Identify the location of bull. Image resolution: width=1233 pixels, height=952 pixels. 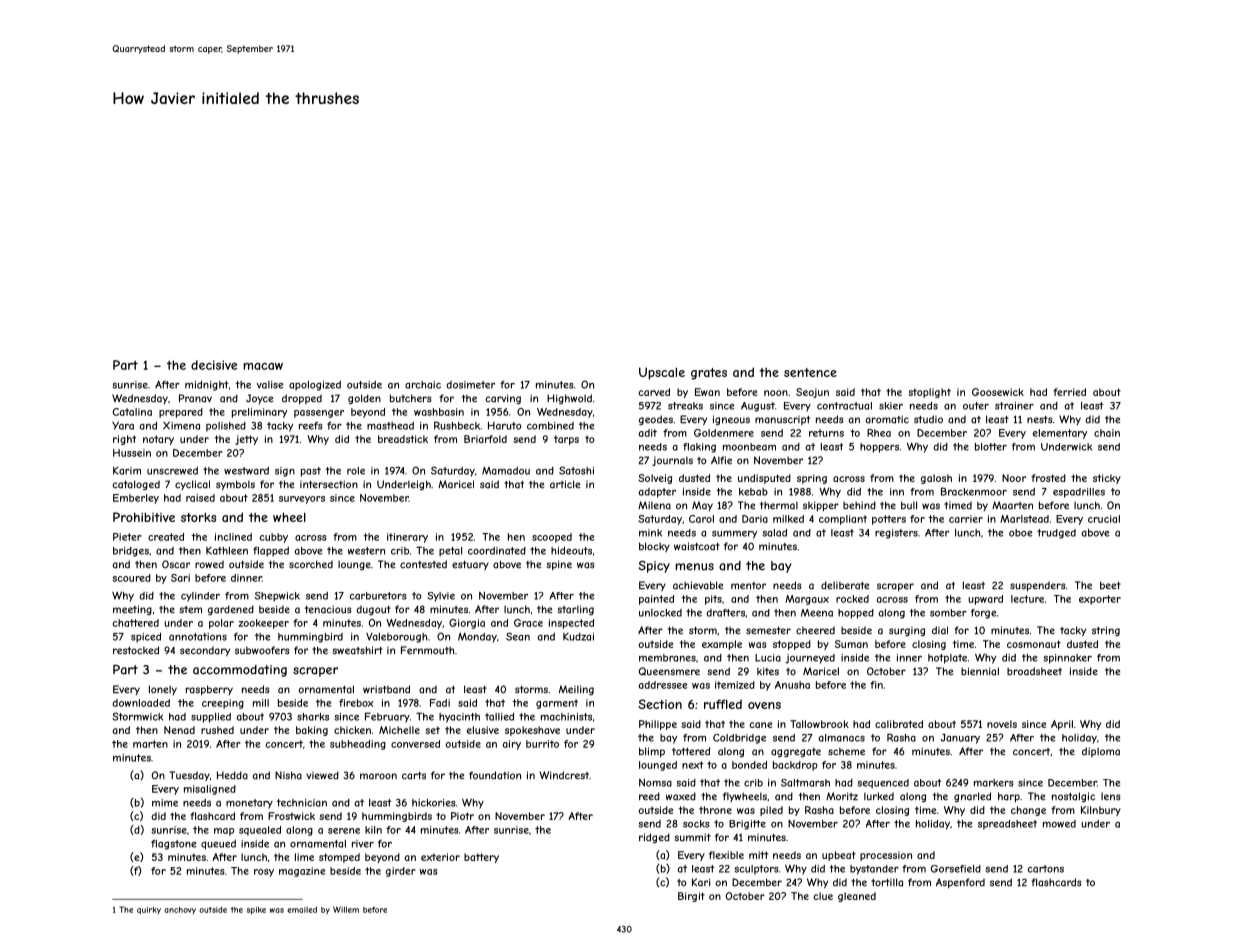
(909, 505).
